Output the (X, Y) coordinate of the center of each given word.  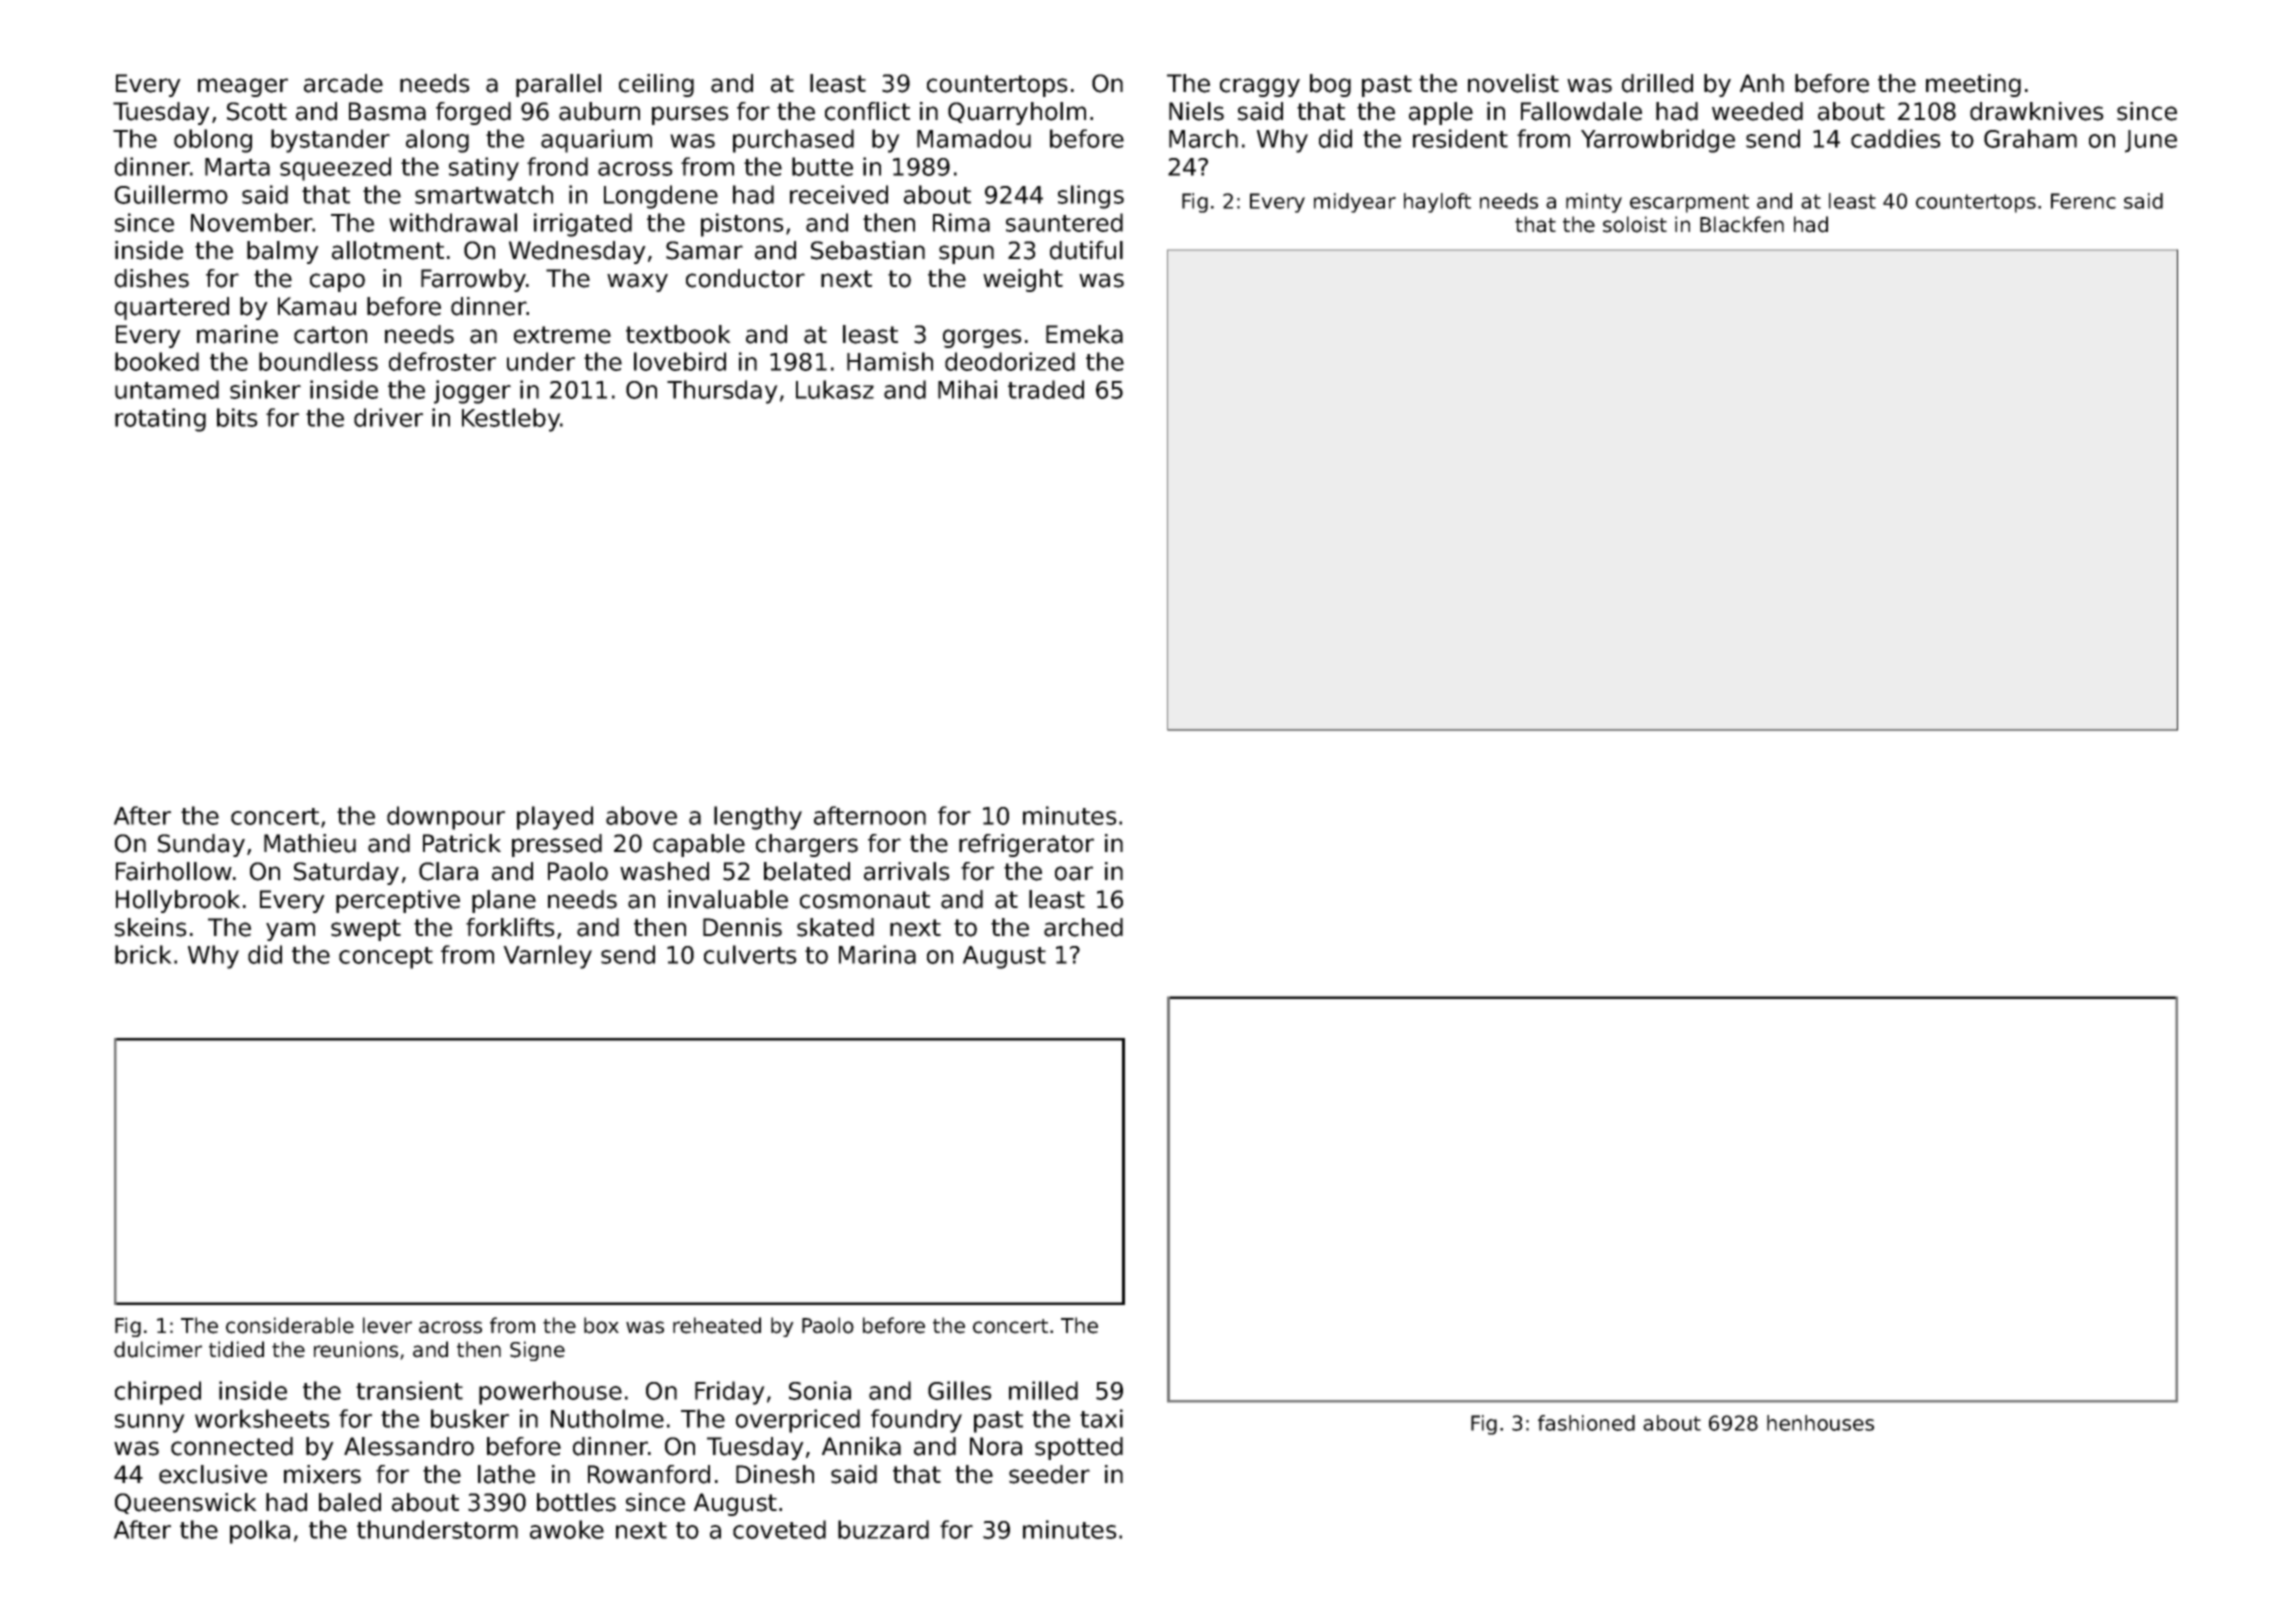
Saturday (346, 873)
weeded (1757, 111)
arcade (343, 83)
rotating (160, 420)
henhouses (1820, 1423)
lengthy (758, 818)
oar (1074, 873)
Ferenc (2083, 201)
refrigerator (1026, 845)
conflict (867, 111)
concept (386, 958)
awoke (567, 1529)
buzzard (883, 1529)
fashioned (1586, 1423)
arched (1083, 927)
